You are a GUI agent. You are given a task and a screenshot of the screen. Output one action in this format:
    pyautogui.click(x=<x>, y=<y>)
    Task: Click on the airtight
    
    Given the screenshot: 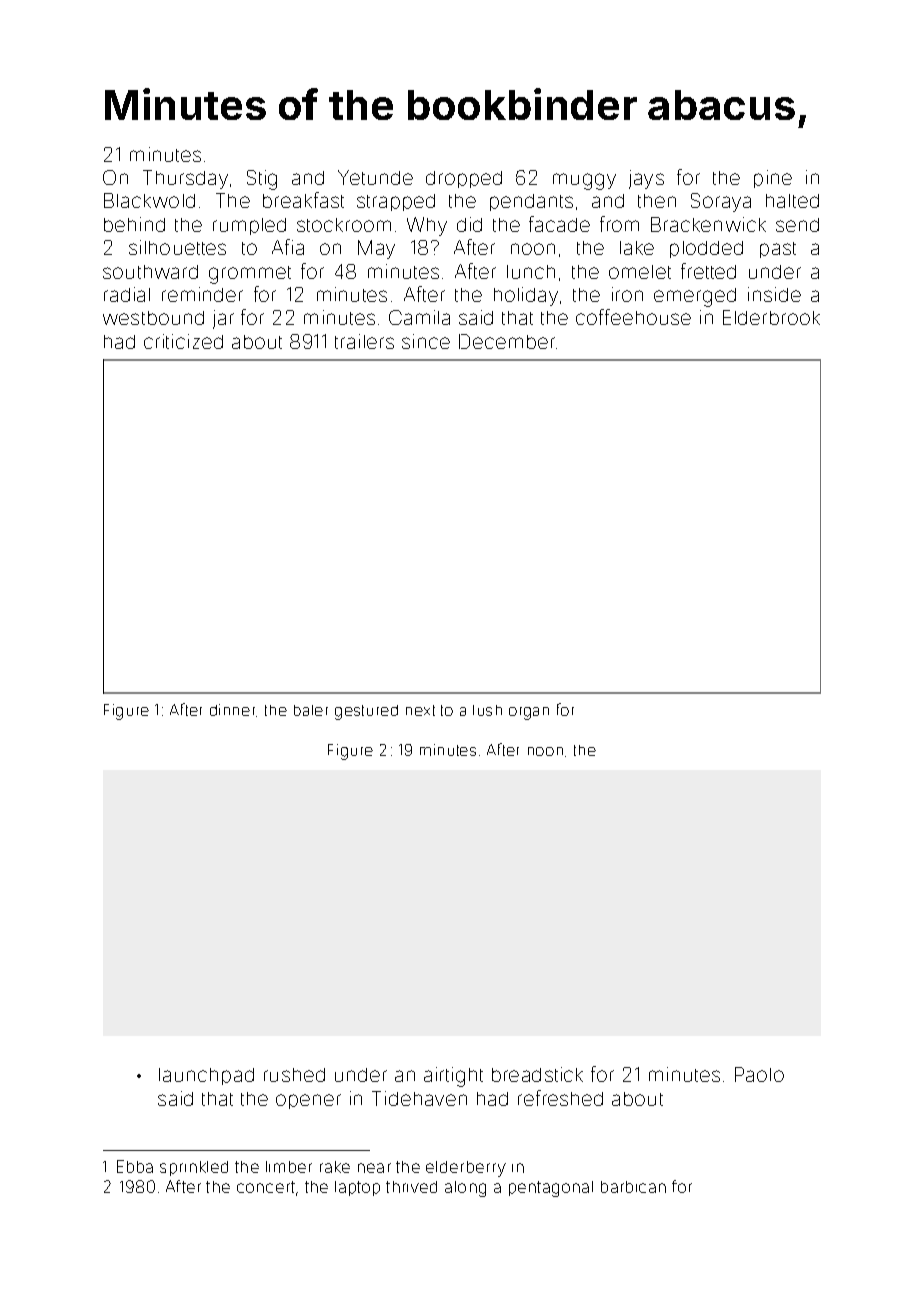 What is the action you would take?
    pyautogui.click(x=453, y=1077)
